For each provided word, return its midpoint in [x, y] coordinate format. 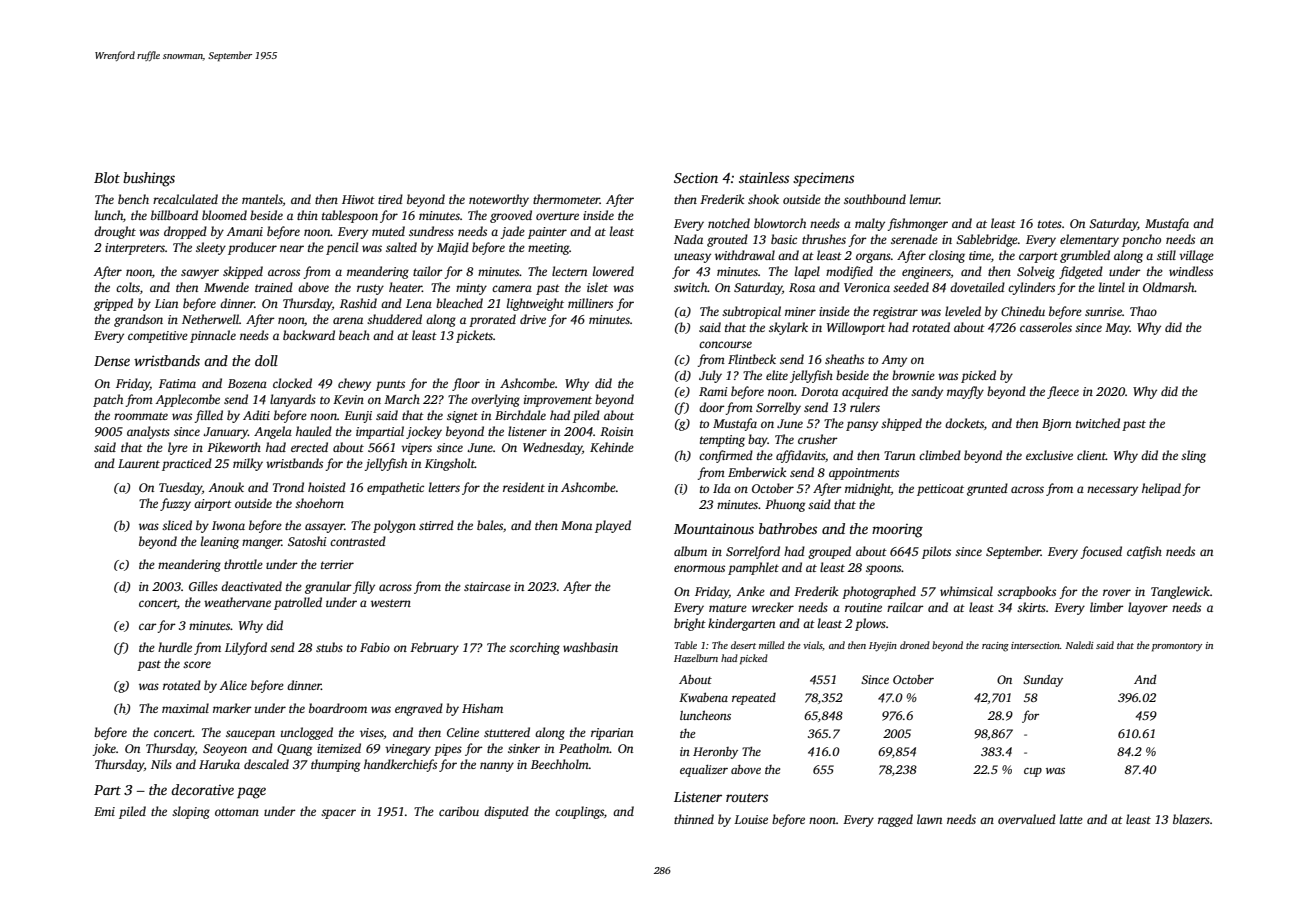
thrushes [824, 239]
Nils [161, 764]
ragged [895, 820]
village [1196, 256]
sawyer [200, 274]
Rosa [802, 287]
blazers [1191, 819]
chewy [354, 384]
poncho [1141, 240]
